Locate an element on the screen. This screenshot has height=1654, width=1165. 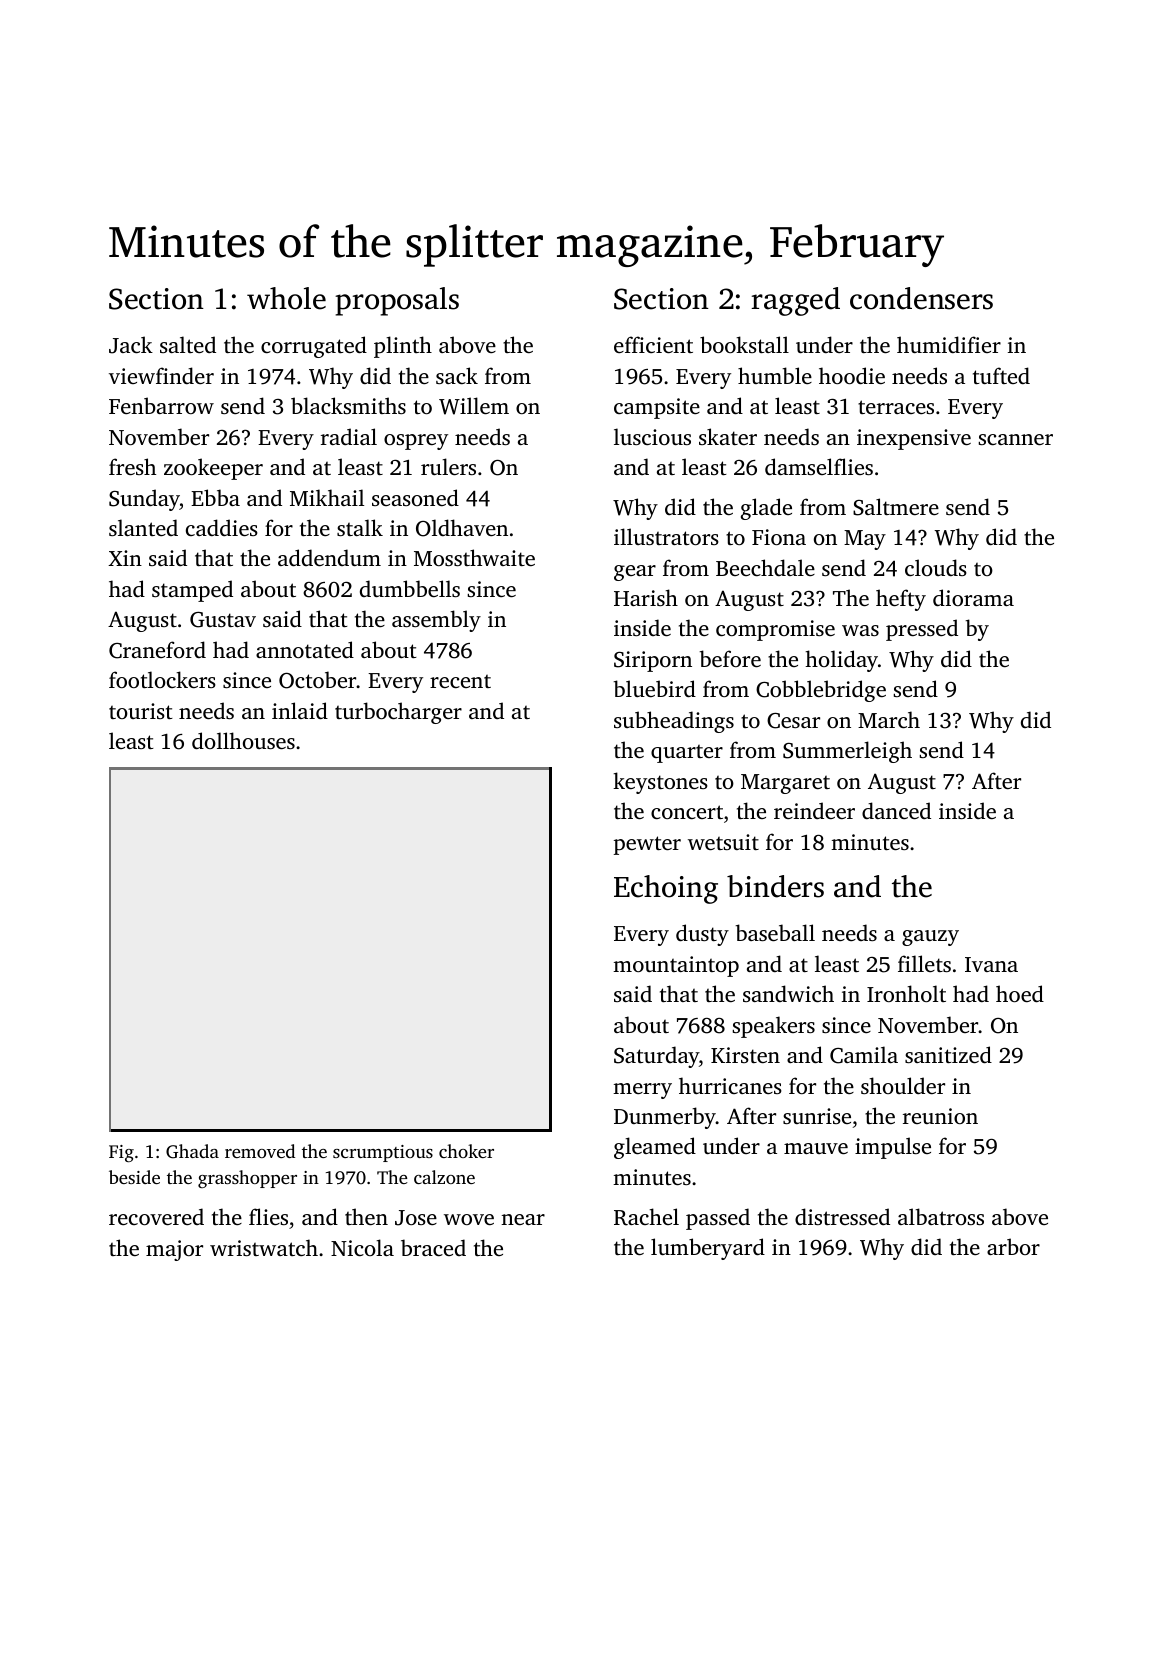
braced is located at coordinates (433, 1247).
